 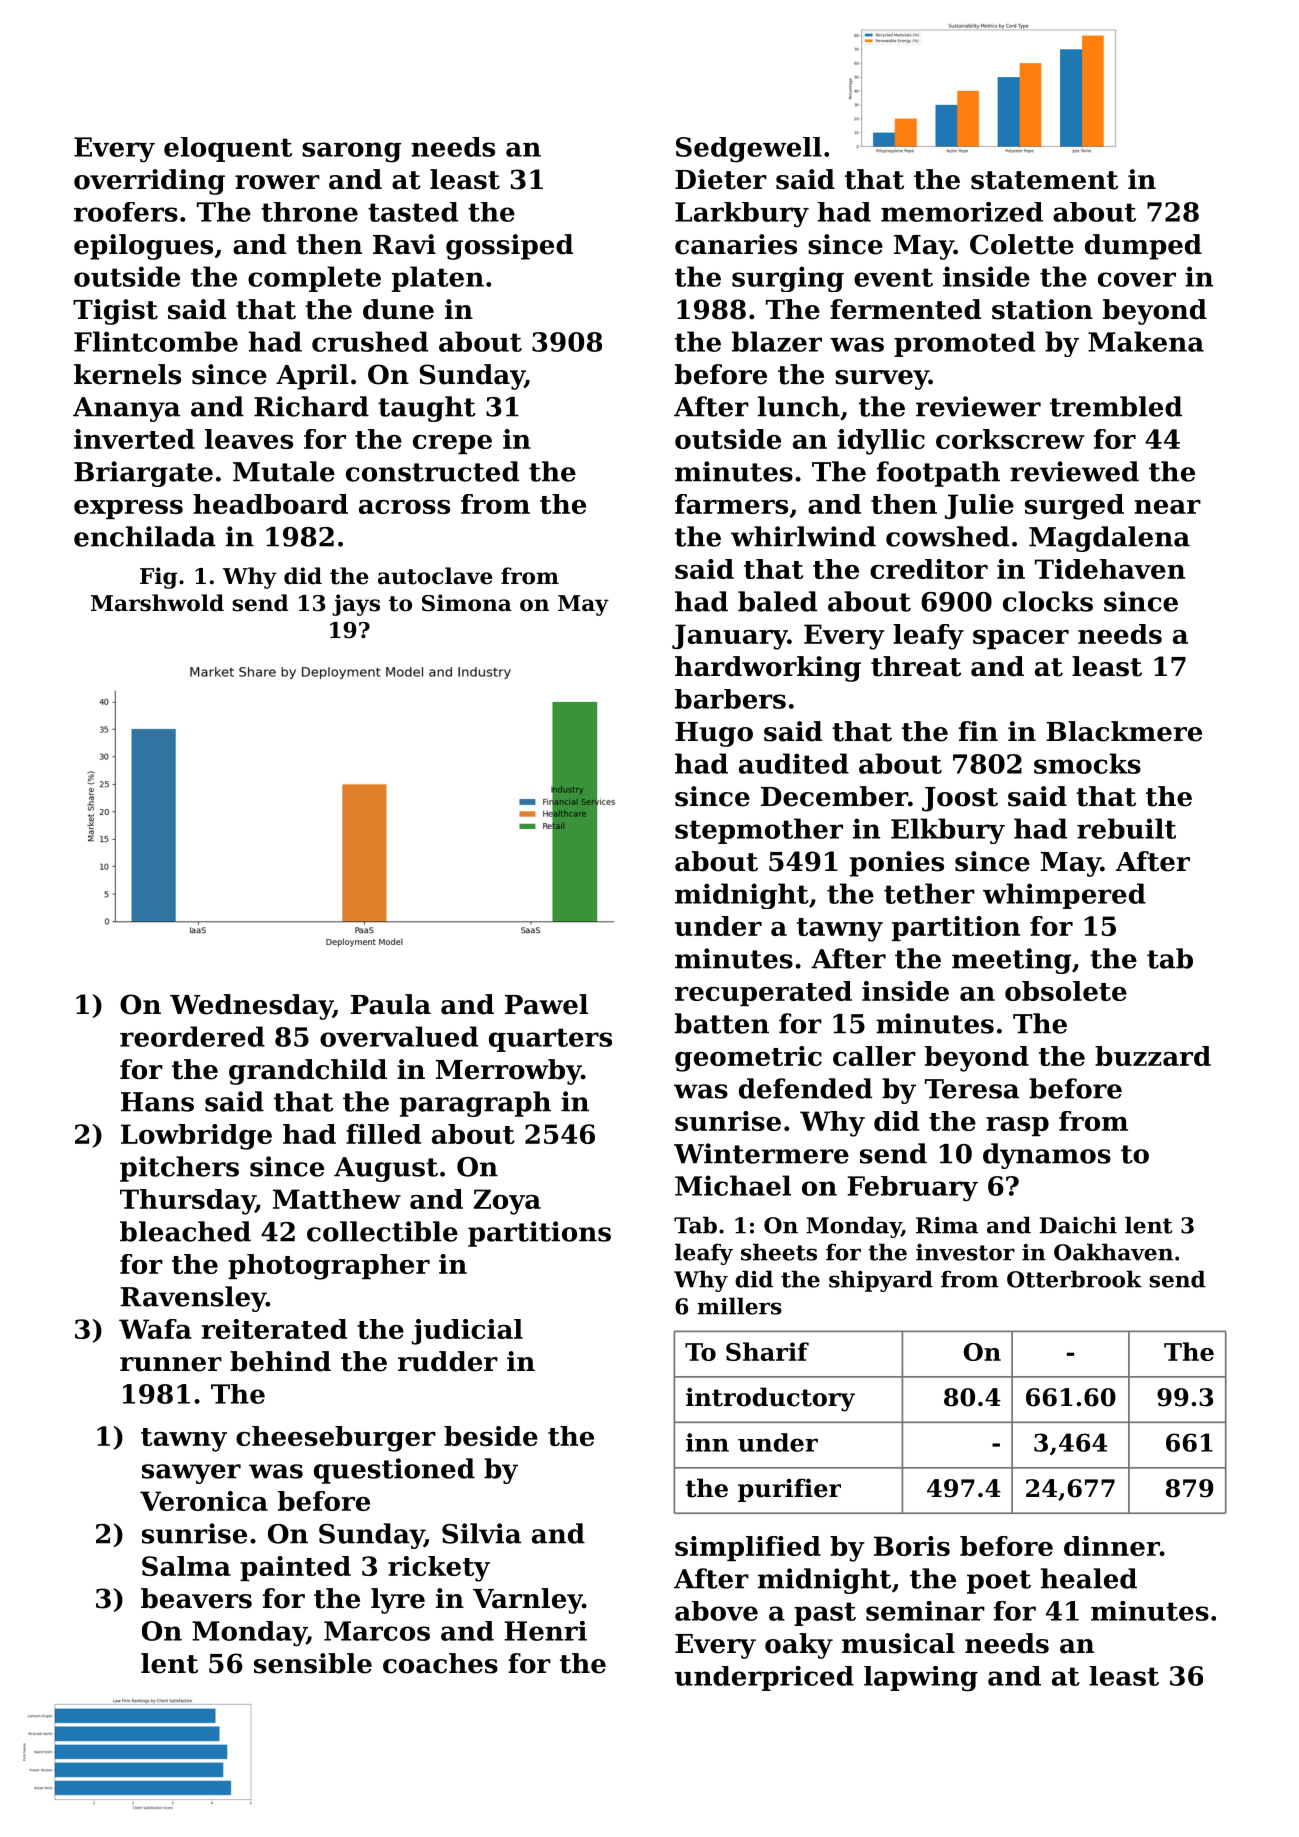 What do you see at coordinates (1021, 639) in the image?
I see `spacer` at bounding box center [1021, 639].
